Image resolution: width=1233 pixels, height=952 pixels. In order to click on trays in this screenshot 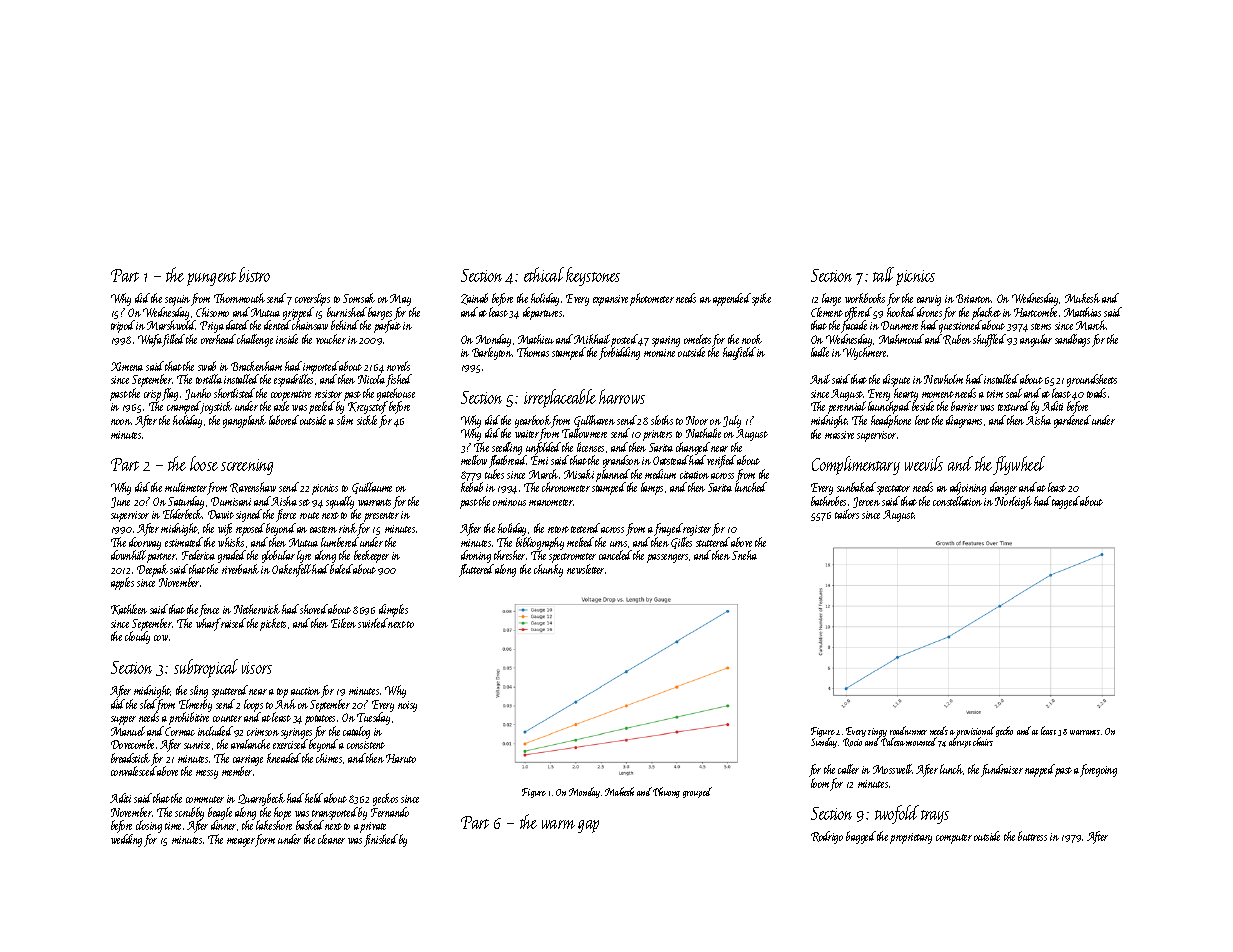, I will do `click(935, 817)`.
